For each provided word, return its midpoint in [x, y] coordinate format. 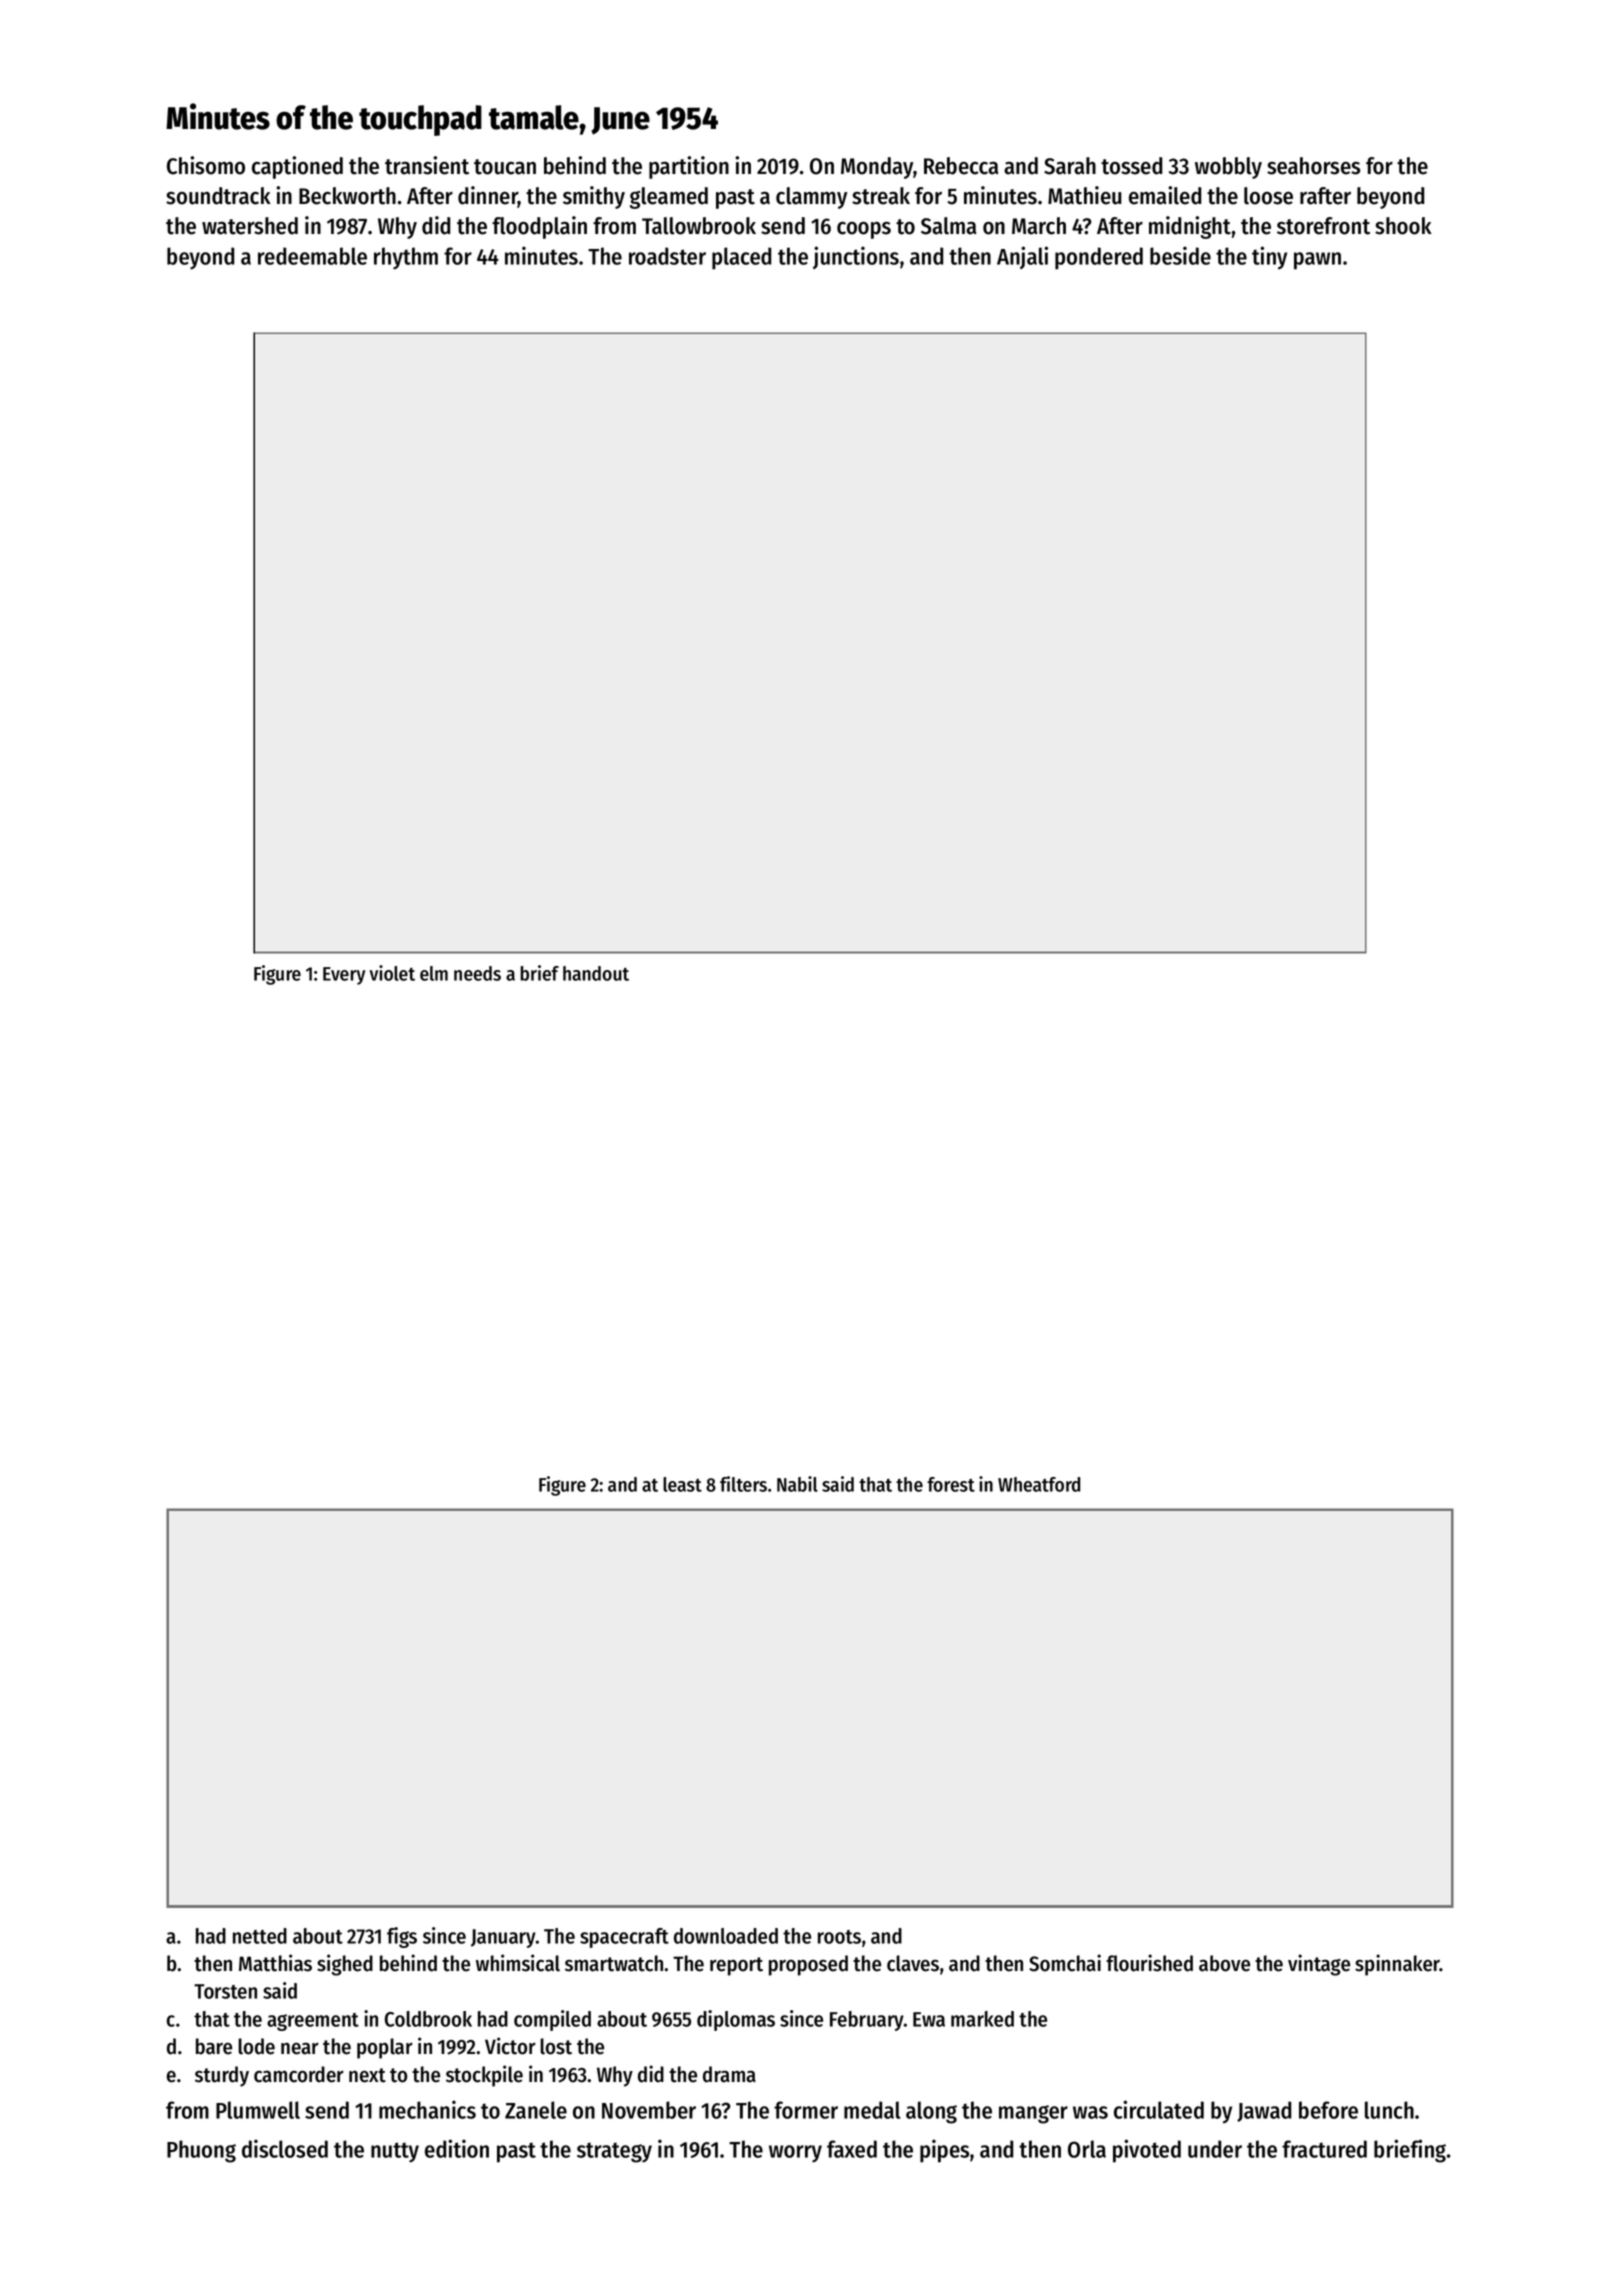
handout [596, 973]
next [367, 2075]
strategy [614, 2152]
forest [951, 1484]
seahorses [1313, 166]
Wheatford [1039, 1484]
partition [689, 167]
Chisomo [206, 165]
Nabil [797, 1484]
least [682, 1484]
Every [344, 976]
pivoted [1147, 2151]
